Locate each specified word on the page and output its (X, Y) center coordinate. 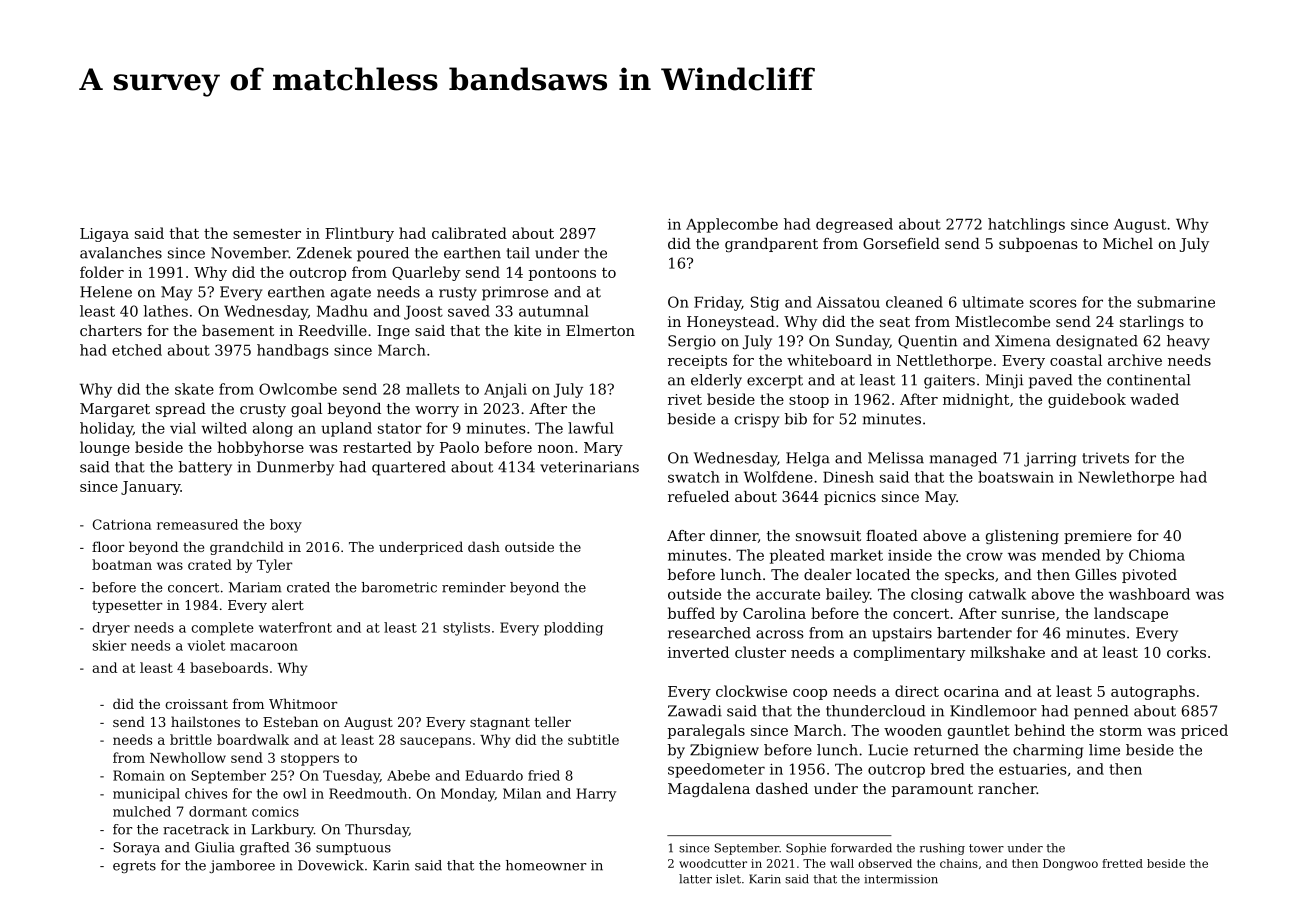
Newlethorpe (1126, 478)
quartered (409, 468)
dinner (734, 535)
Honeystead (731, 323)
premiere (1098, 537)
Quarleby (426, 273)
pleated (797, 556)
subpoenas (1038, 245)
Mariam (255, 587)
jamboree (242, 866)
